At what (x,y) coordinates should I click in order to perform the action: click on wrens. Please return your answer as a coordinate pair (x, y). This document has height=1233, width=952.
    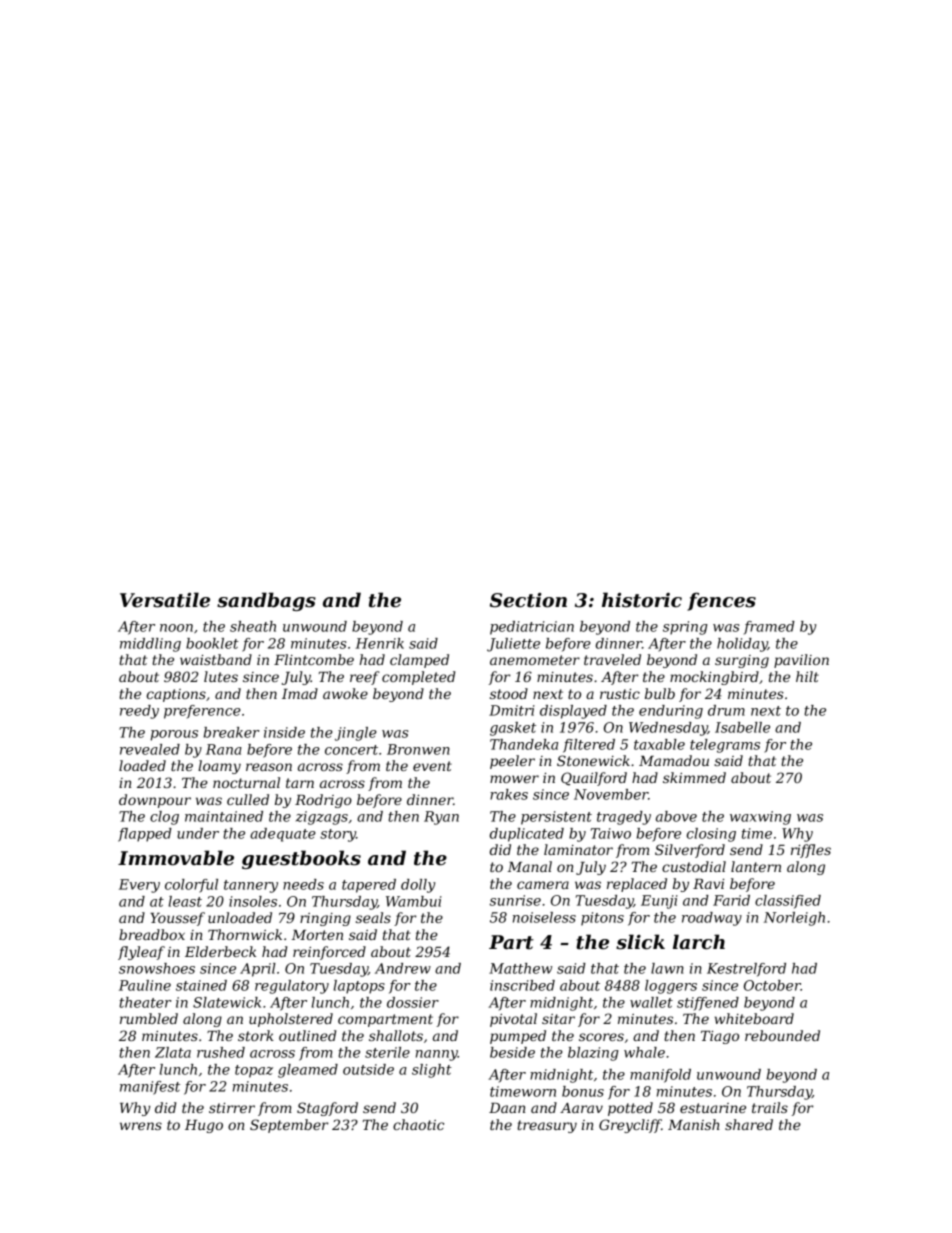
    Looking at the image, I should click on (141, 1126).
